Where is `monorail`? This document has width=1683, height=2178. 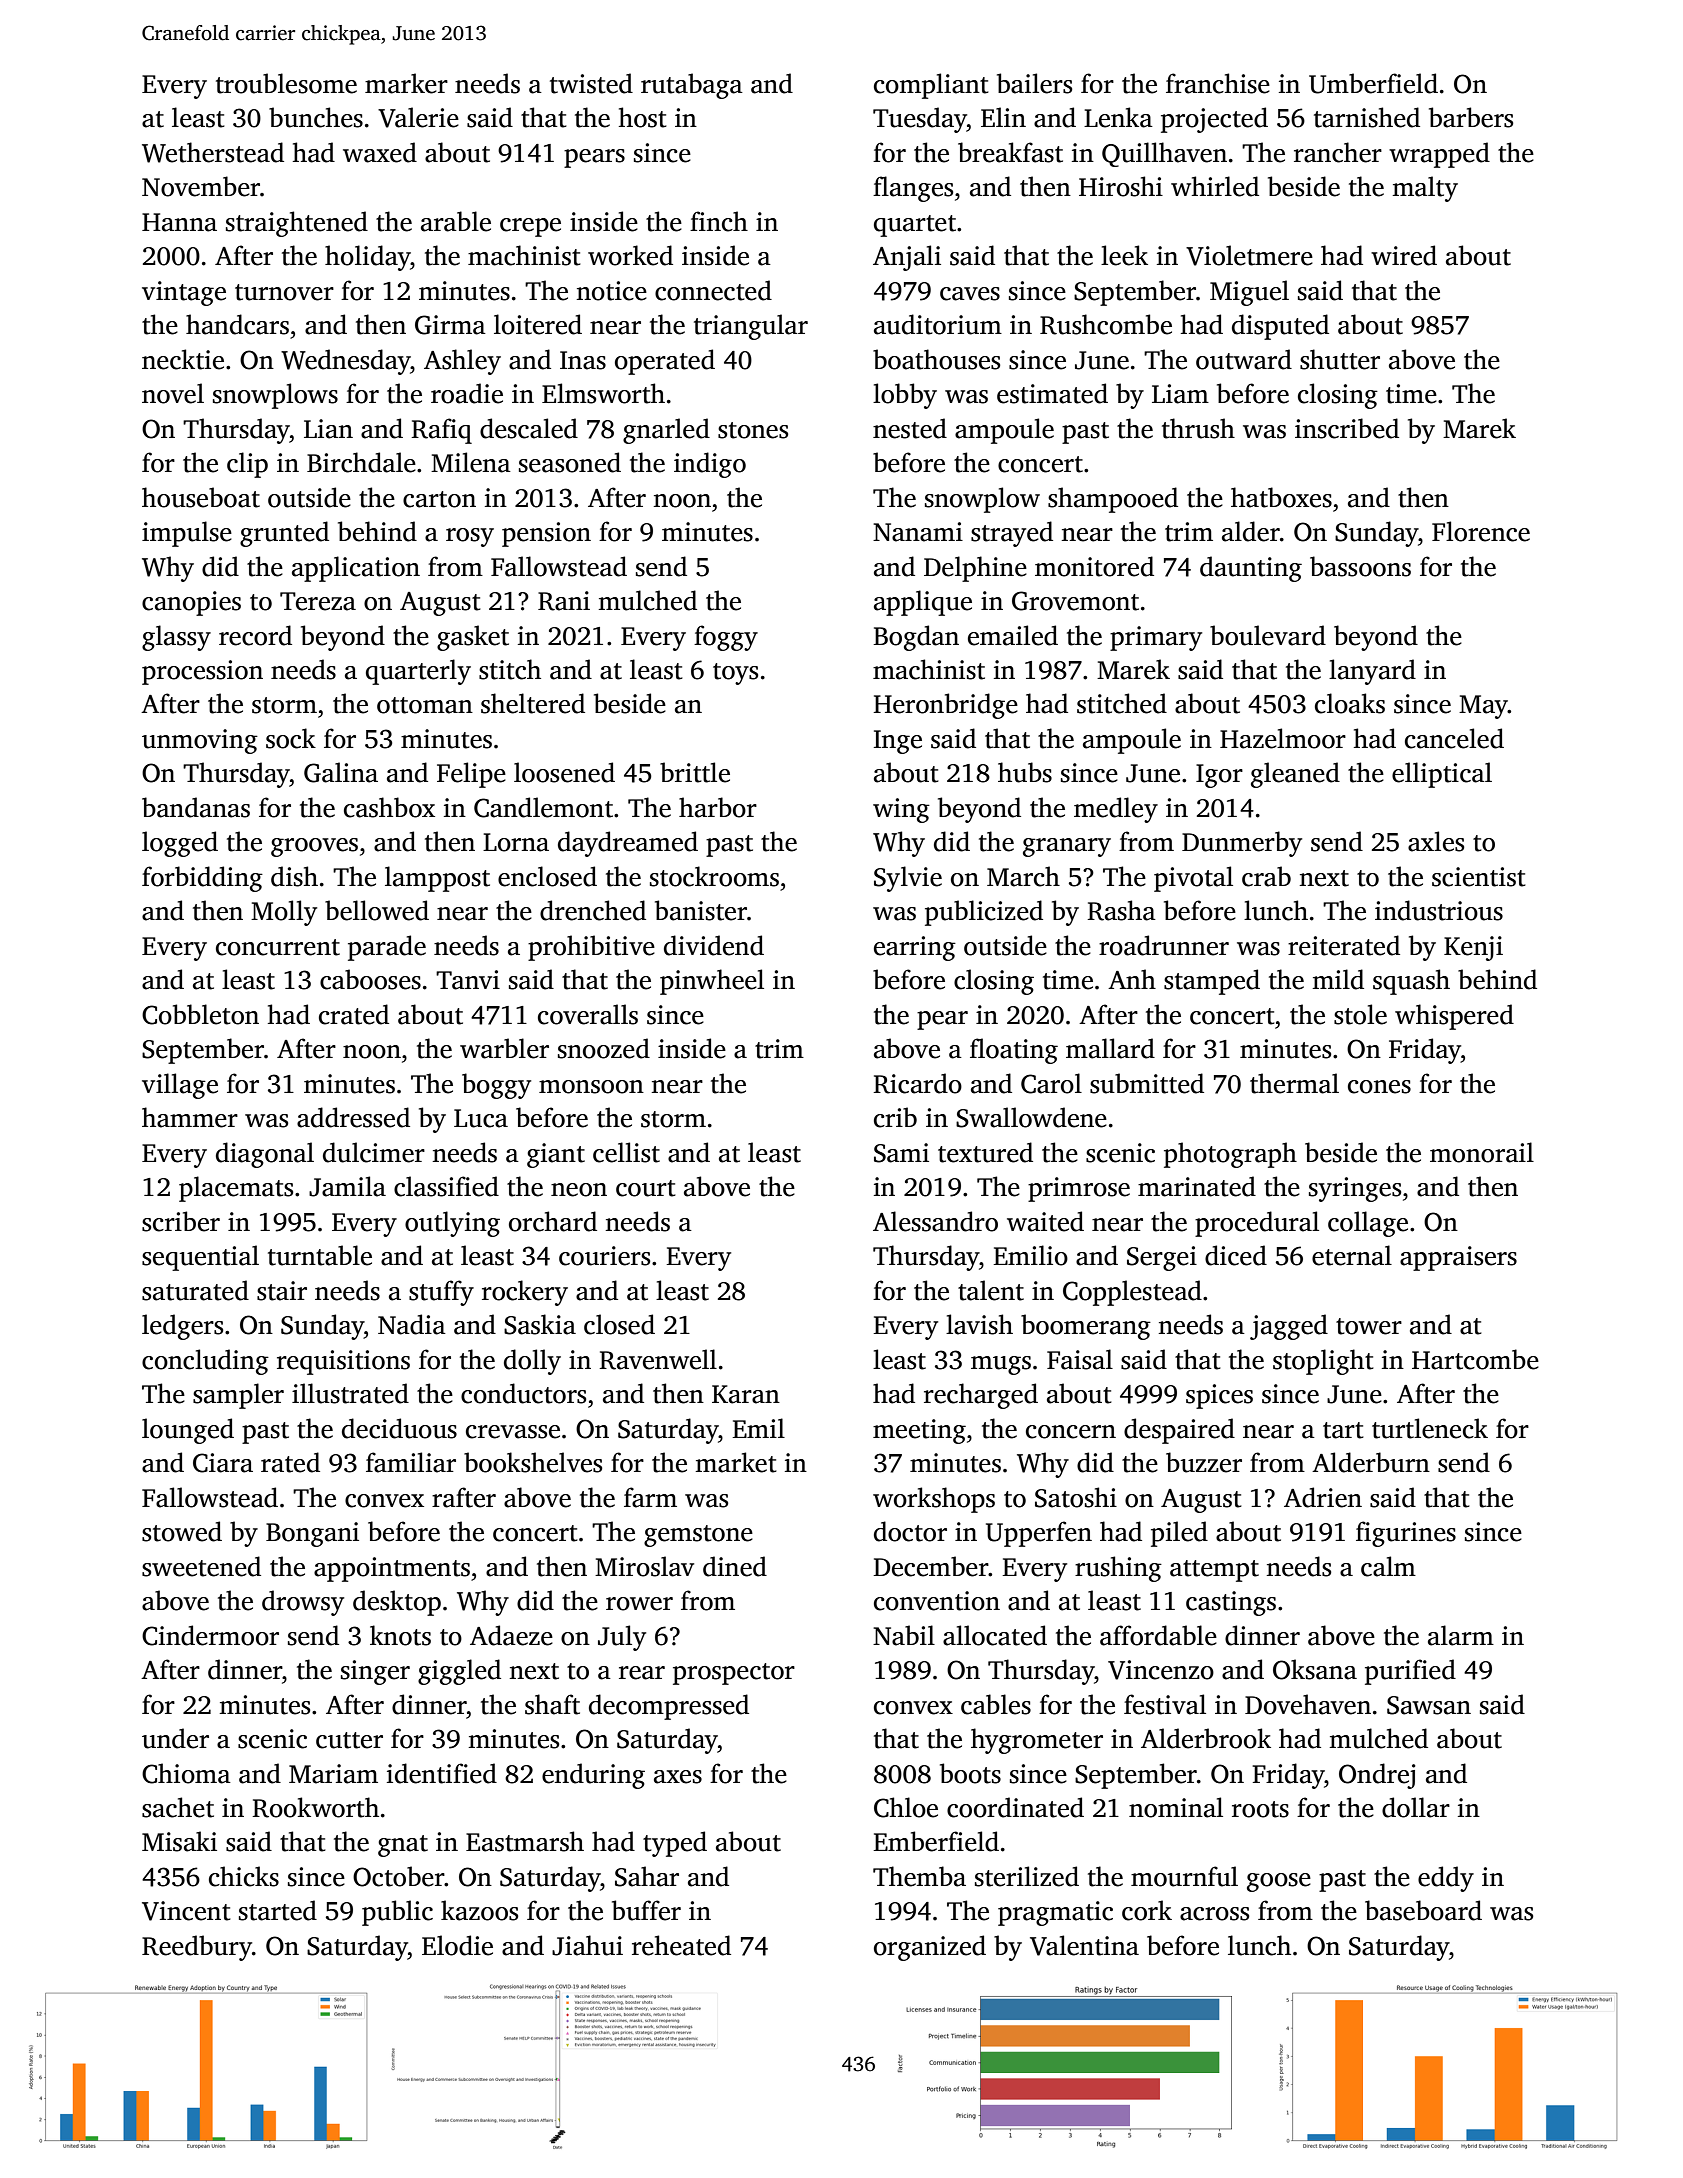
monorail is located at coordinates (1482, 1152).
